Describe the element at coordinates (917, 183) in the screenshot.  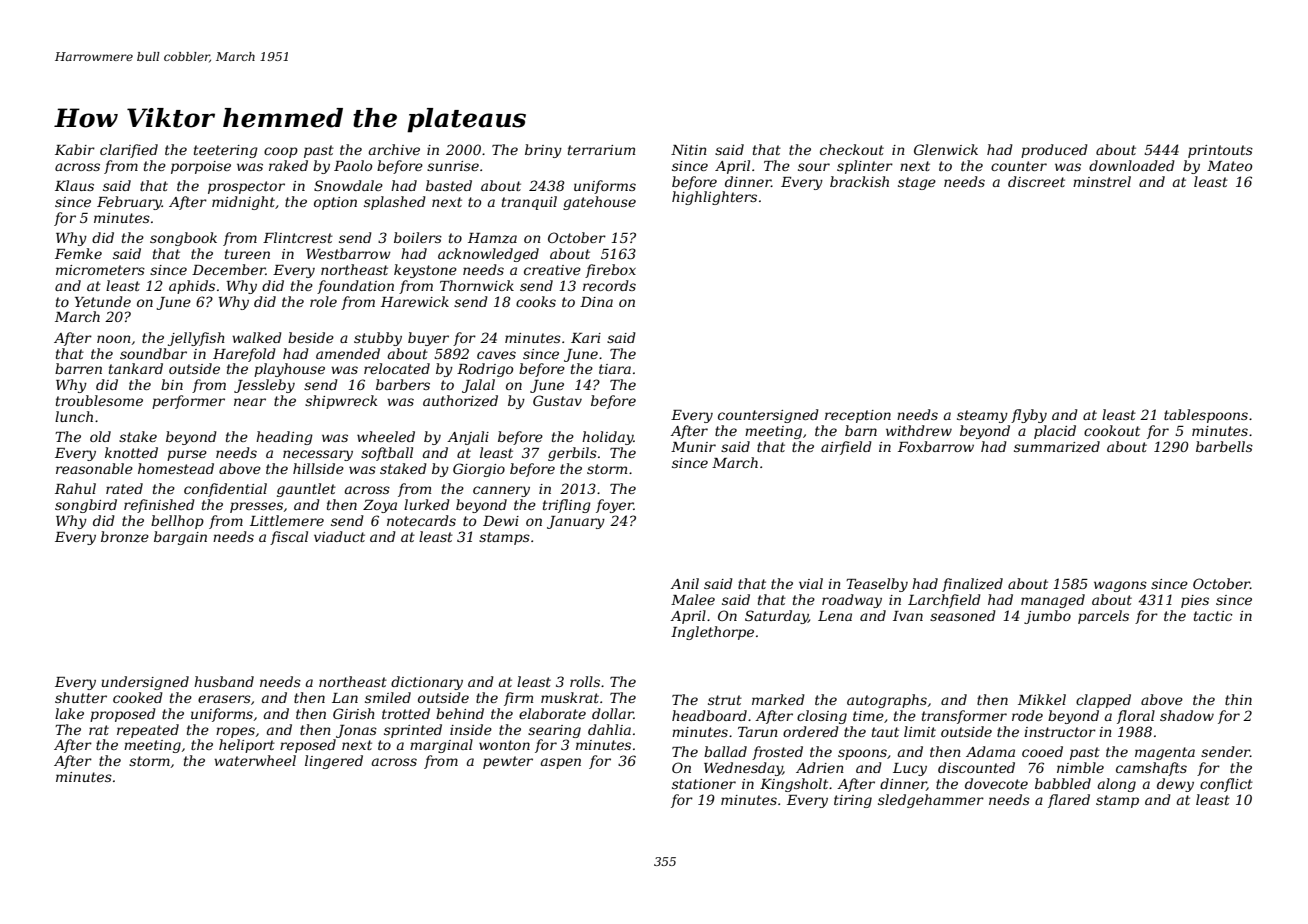
I see `stage` at that location.
